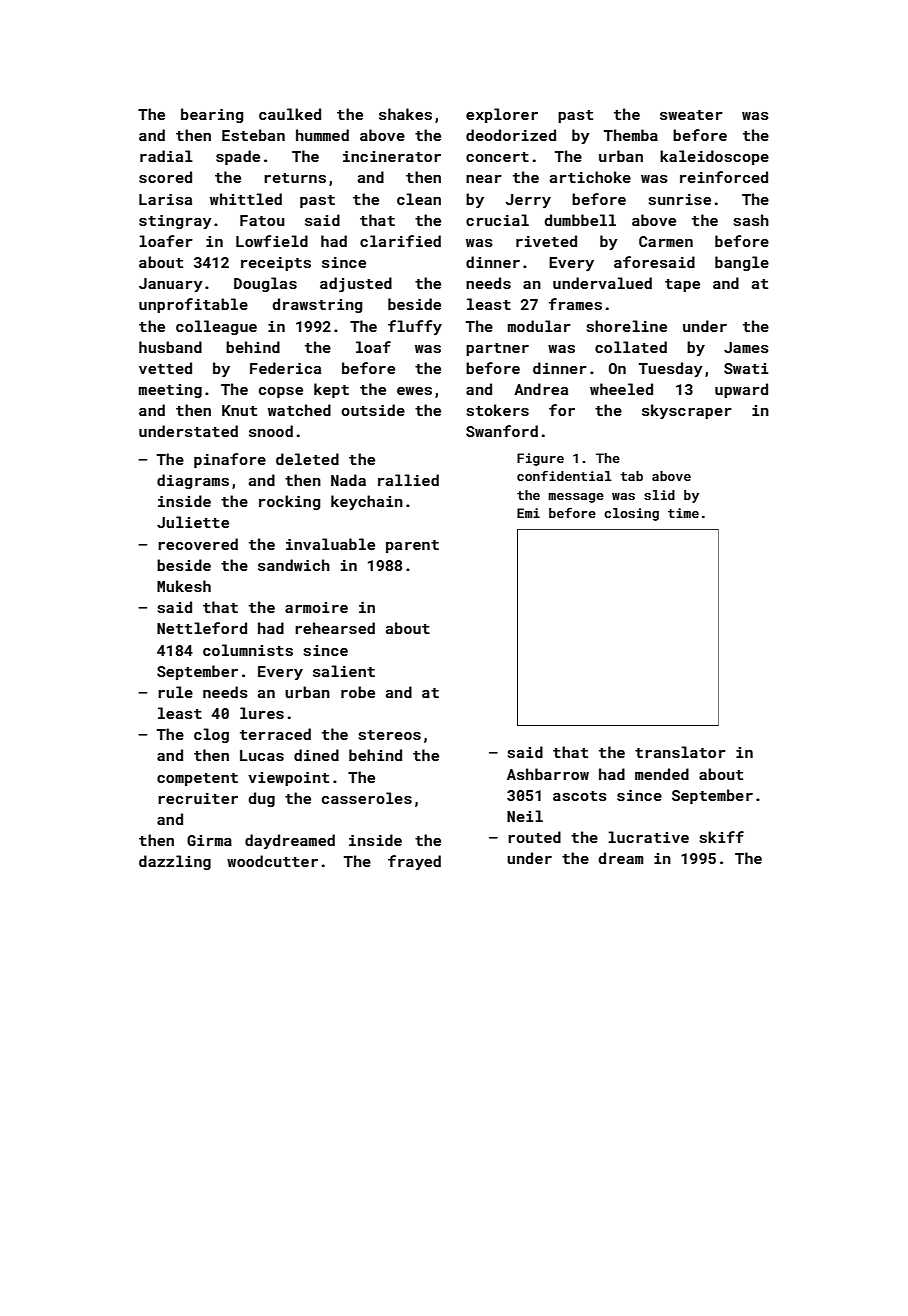 The height and width of the page is (1316, 908). What do you see at coordinates (405, 114) in the page?
I see `shakes` at bounding box center [405, 114].
